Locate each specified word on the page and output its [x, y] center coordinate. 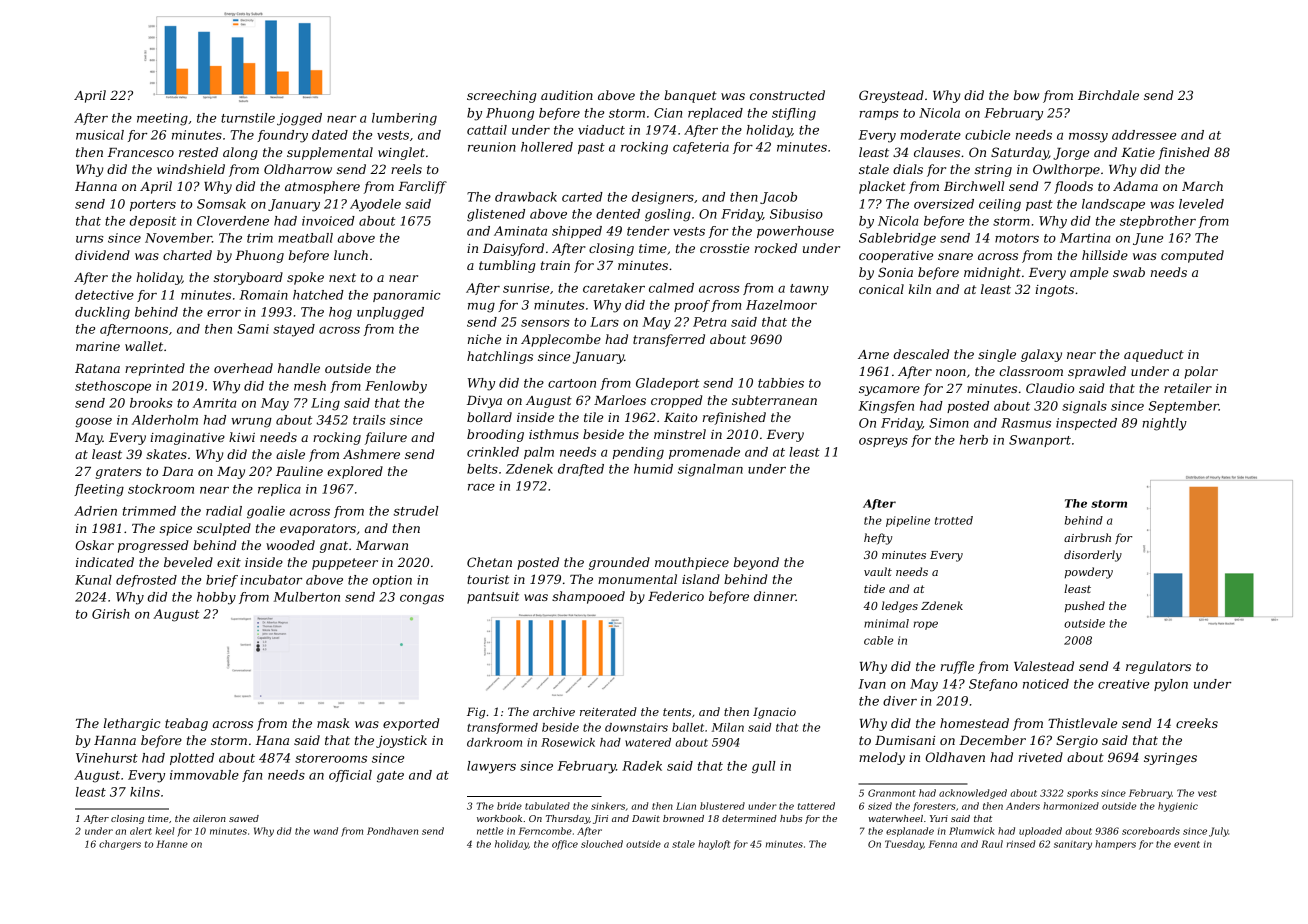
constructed [787, 95]
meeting [162, 119]
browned [683, 818]
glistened [496, 215]
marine [98, 346]
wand [326, 831]
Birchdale [1108, 95]
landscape [1113, 205]
